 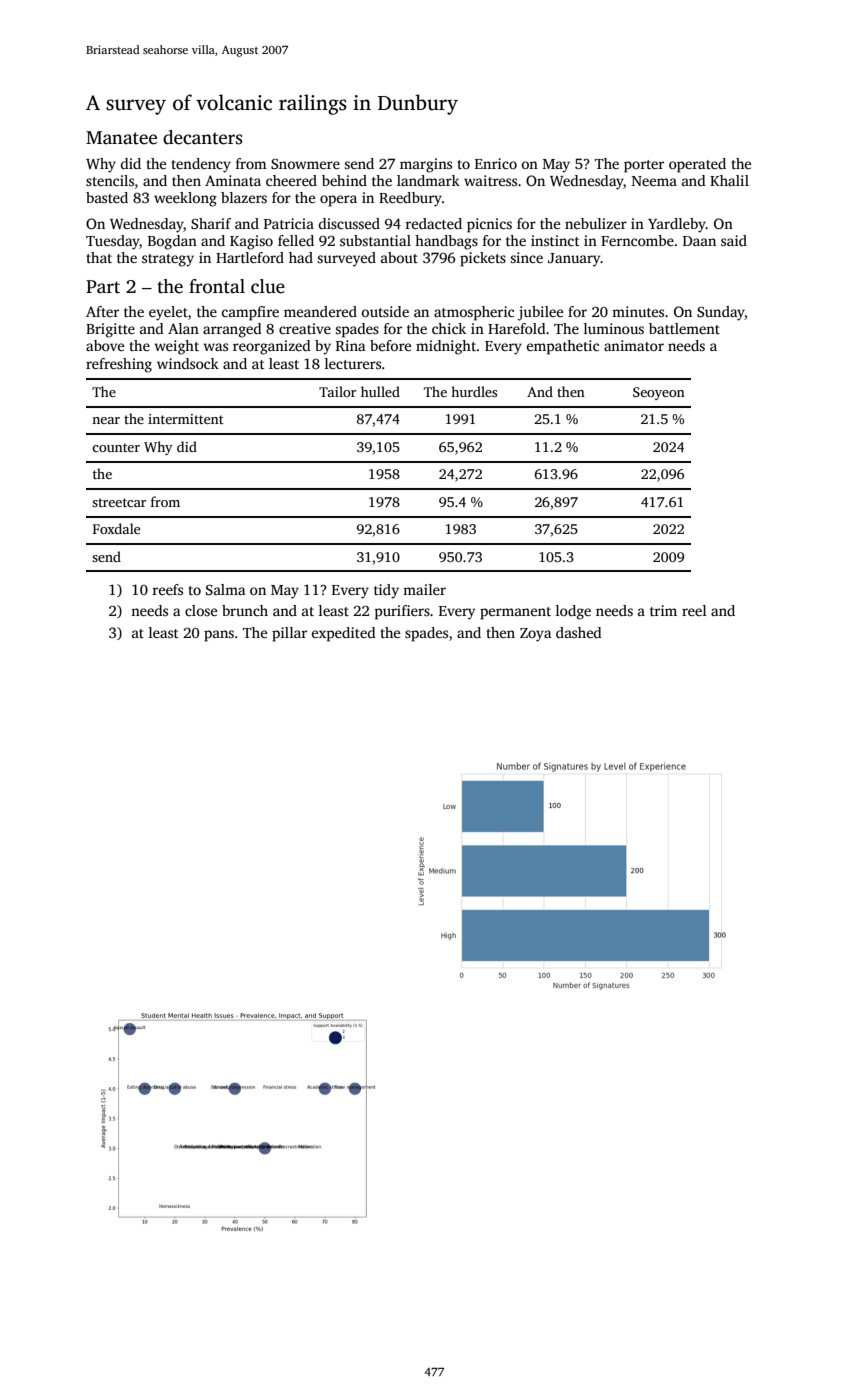 What do you see at coordinates (483, 259) in the screenshot?
I see `pickets` at bounding box center [483, 259].
